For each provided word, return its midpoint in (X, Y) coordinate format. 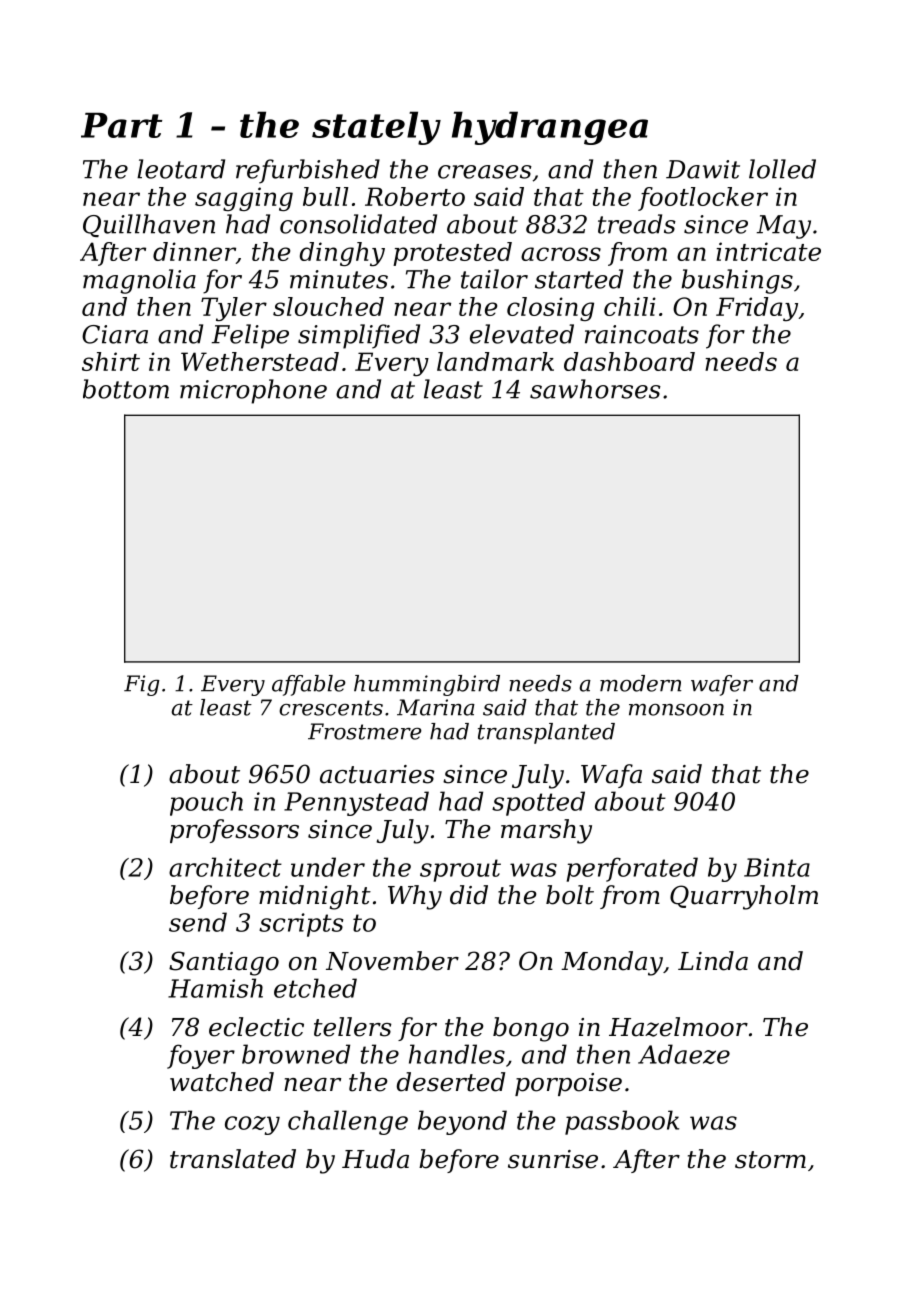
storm (770, 1160)
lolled (782, 169)
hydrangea (550, 128)
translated (233, 1159)
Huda (375, 1159)
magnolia (139, 281)
